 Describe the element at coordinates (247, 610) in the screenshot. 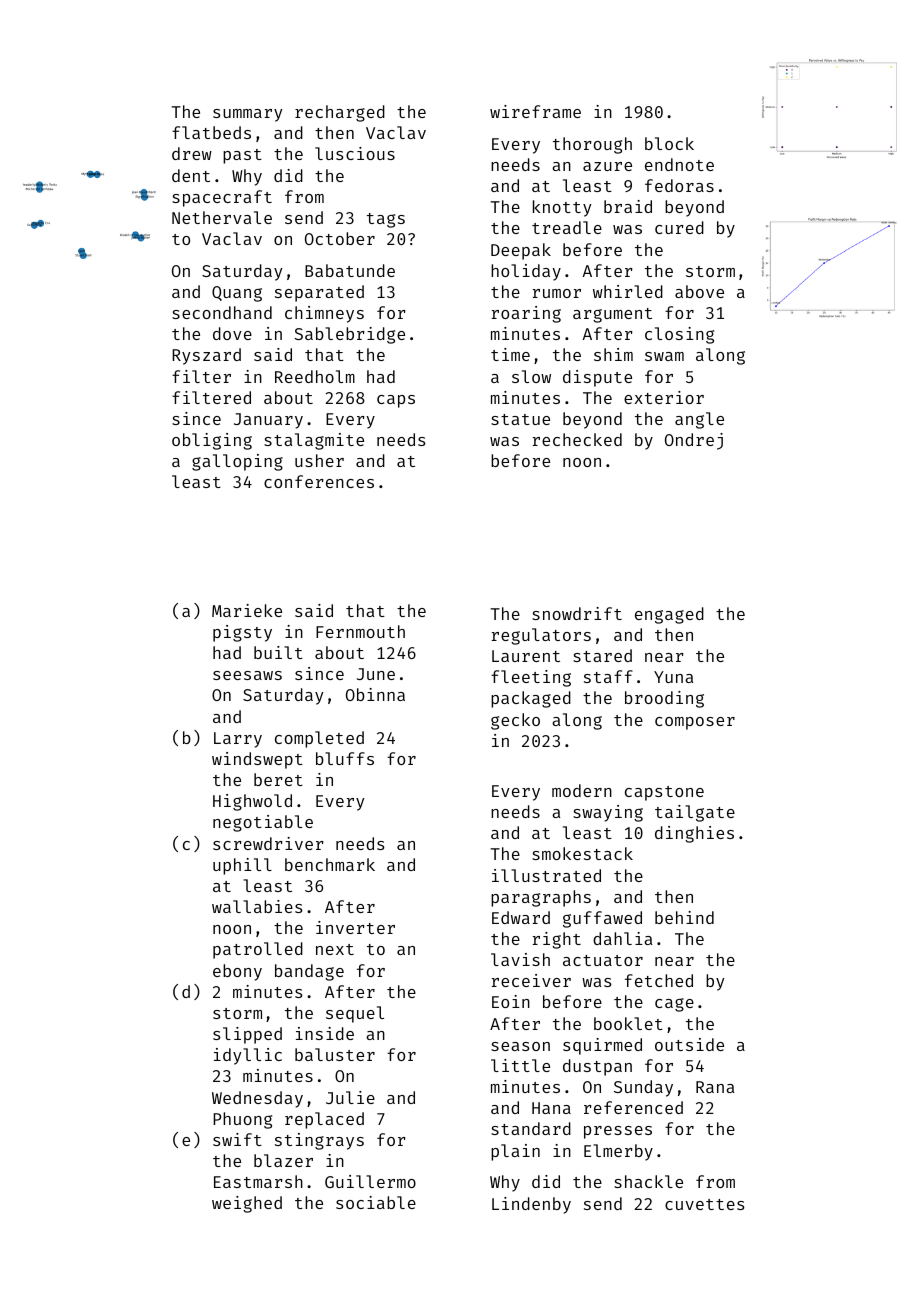

I see `Marieke` at that location.
